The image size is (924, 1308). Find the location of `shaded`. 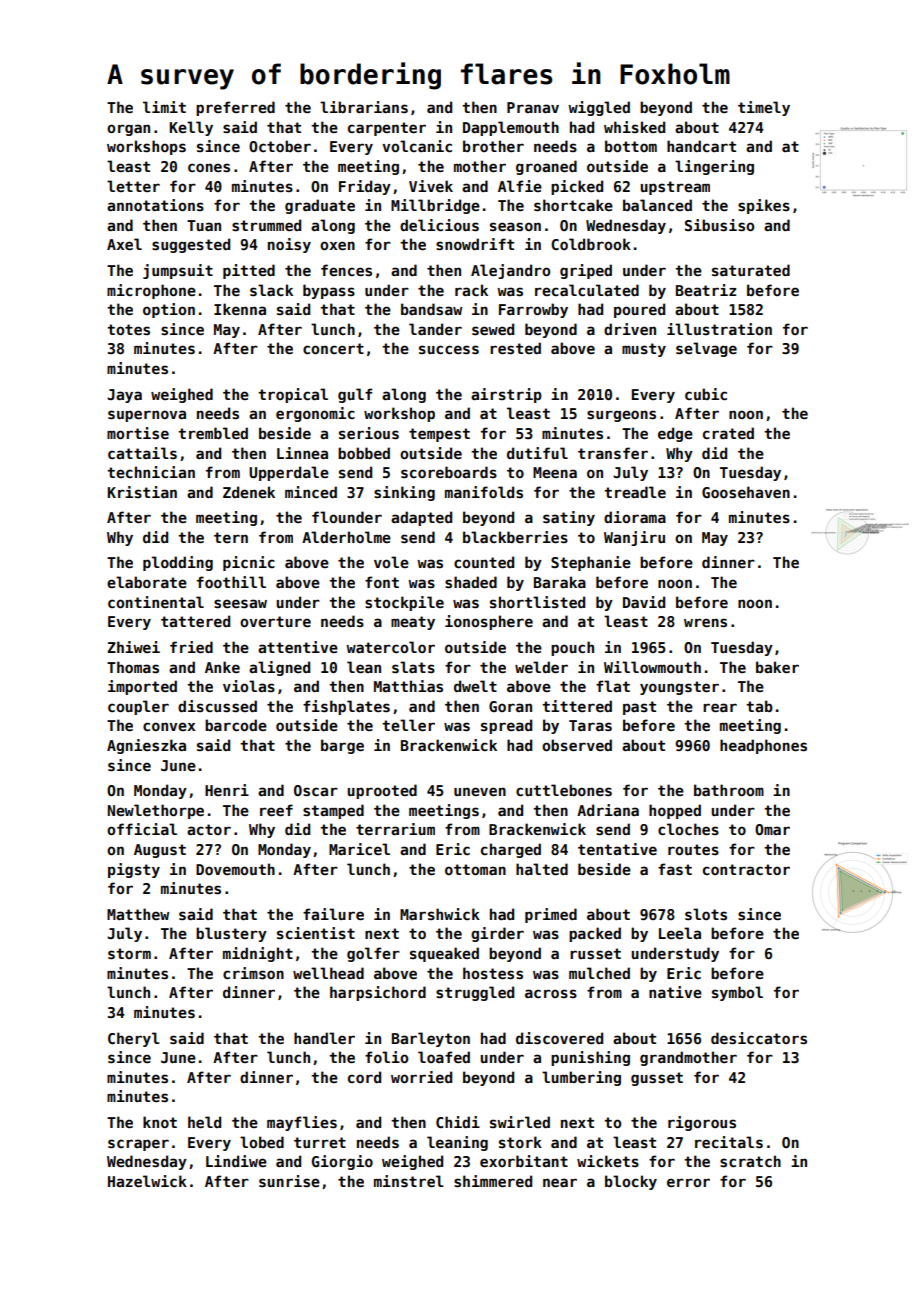

shaded is located at coordinates (471, 582).
